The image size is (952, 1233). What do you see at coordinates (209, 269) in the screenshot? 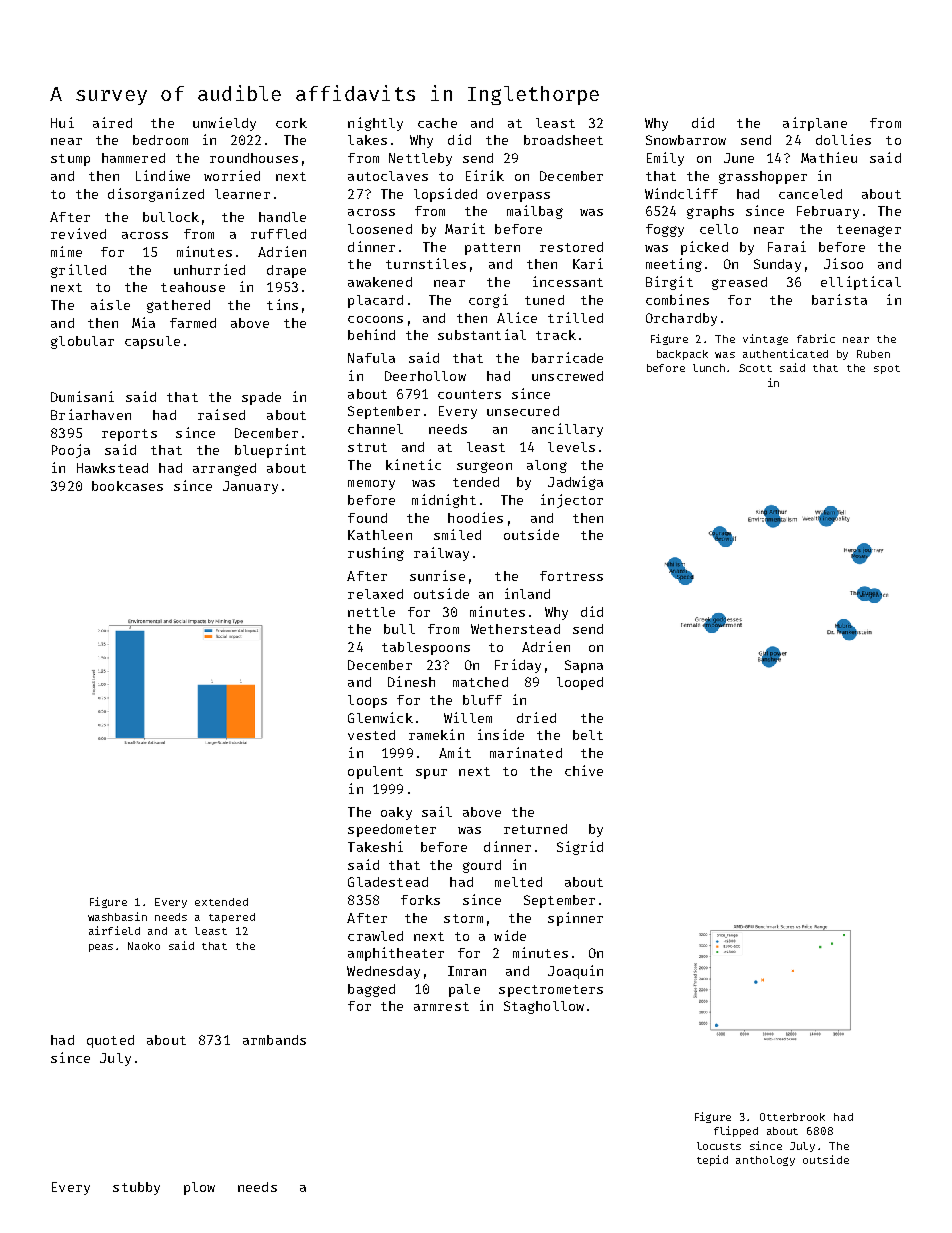
I see `unhurried` at bounding box center [209, 269].
